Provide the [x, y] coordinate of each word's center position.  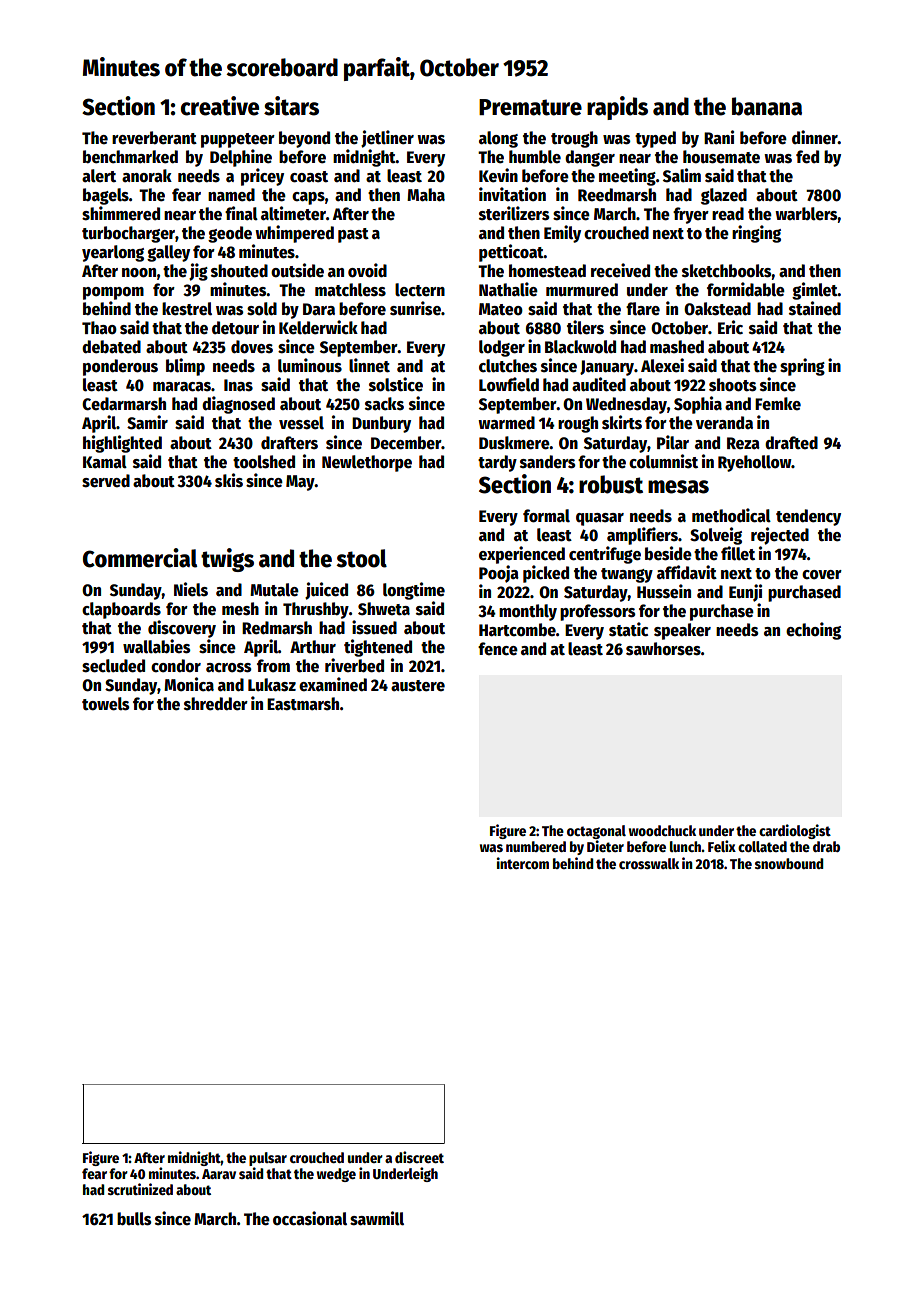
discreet [419, 1157]
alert [99, 176]
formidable [746, 289]
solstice [396, 384]
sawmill [377, 1218]
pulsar [268, 1159]
